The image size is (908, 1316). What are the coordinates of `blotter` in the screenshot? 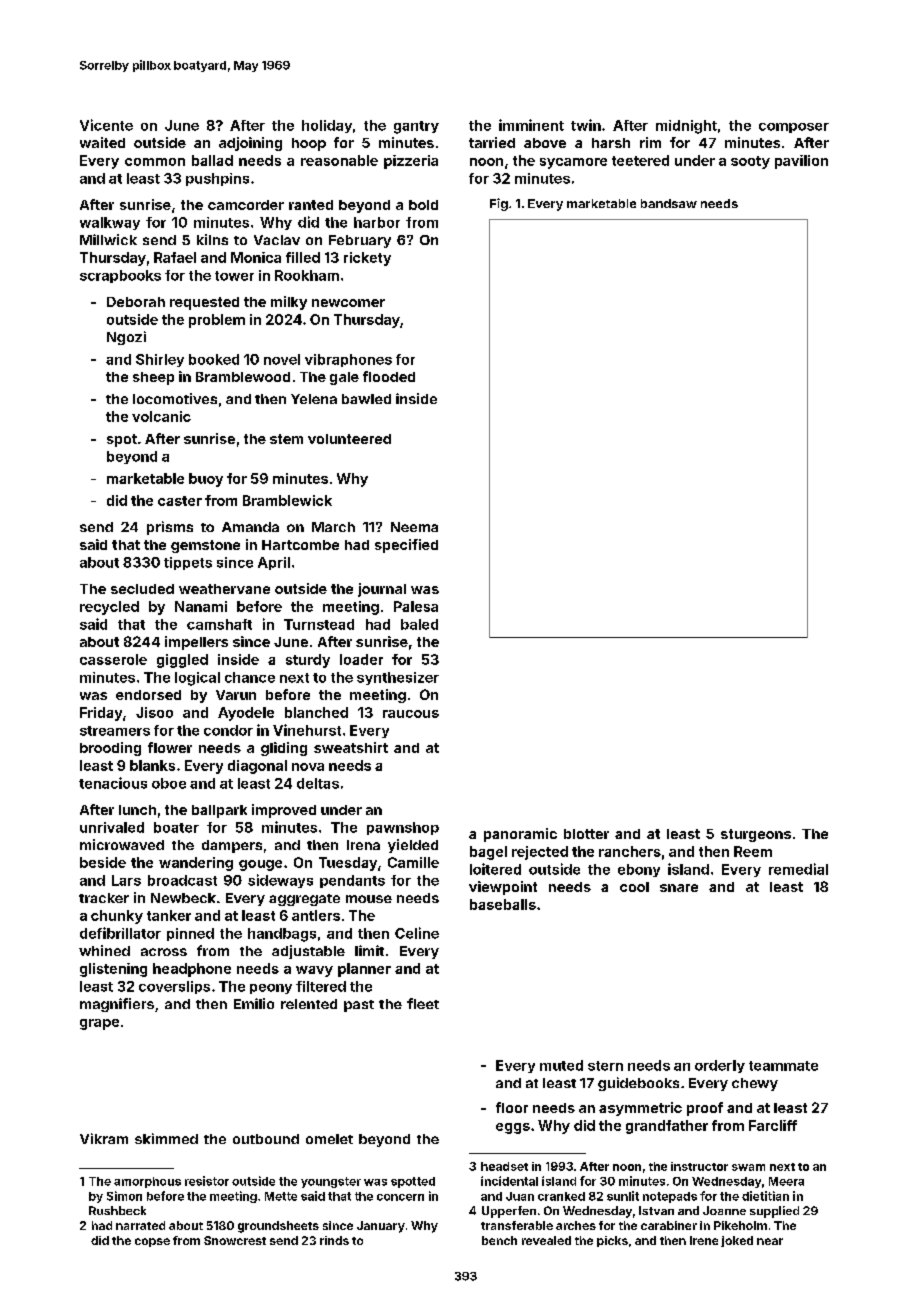 It's located at (586, 834).
